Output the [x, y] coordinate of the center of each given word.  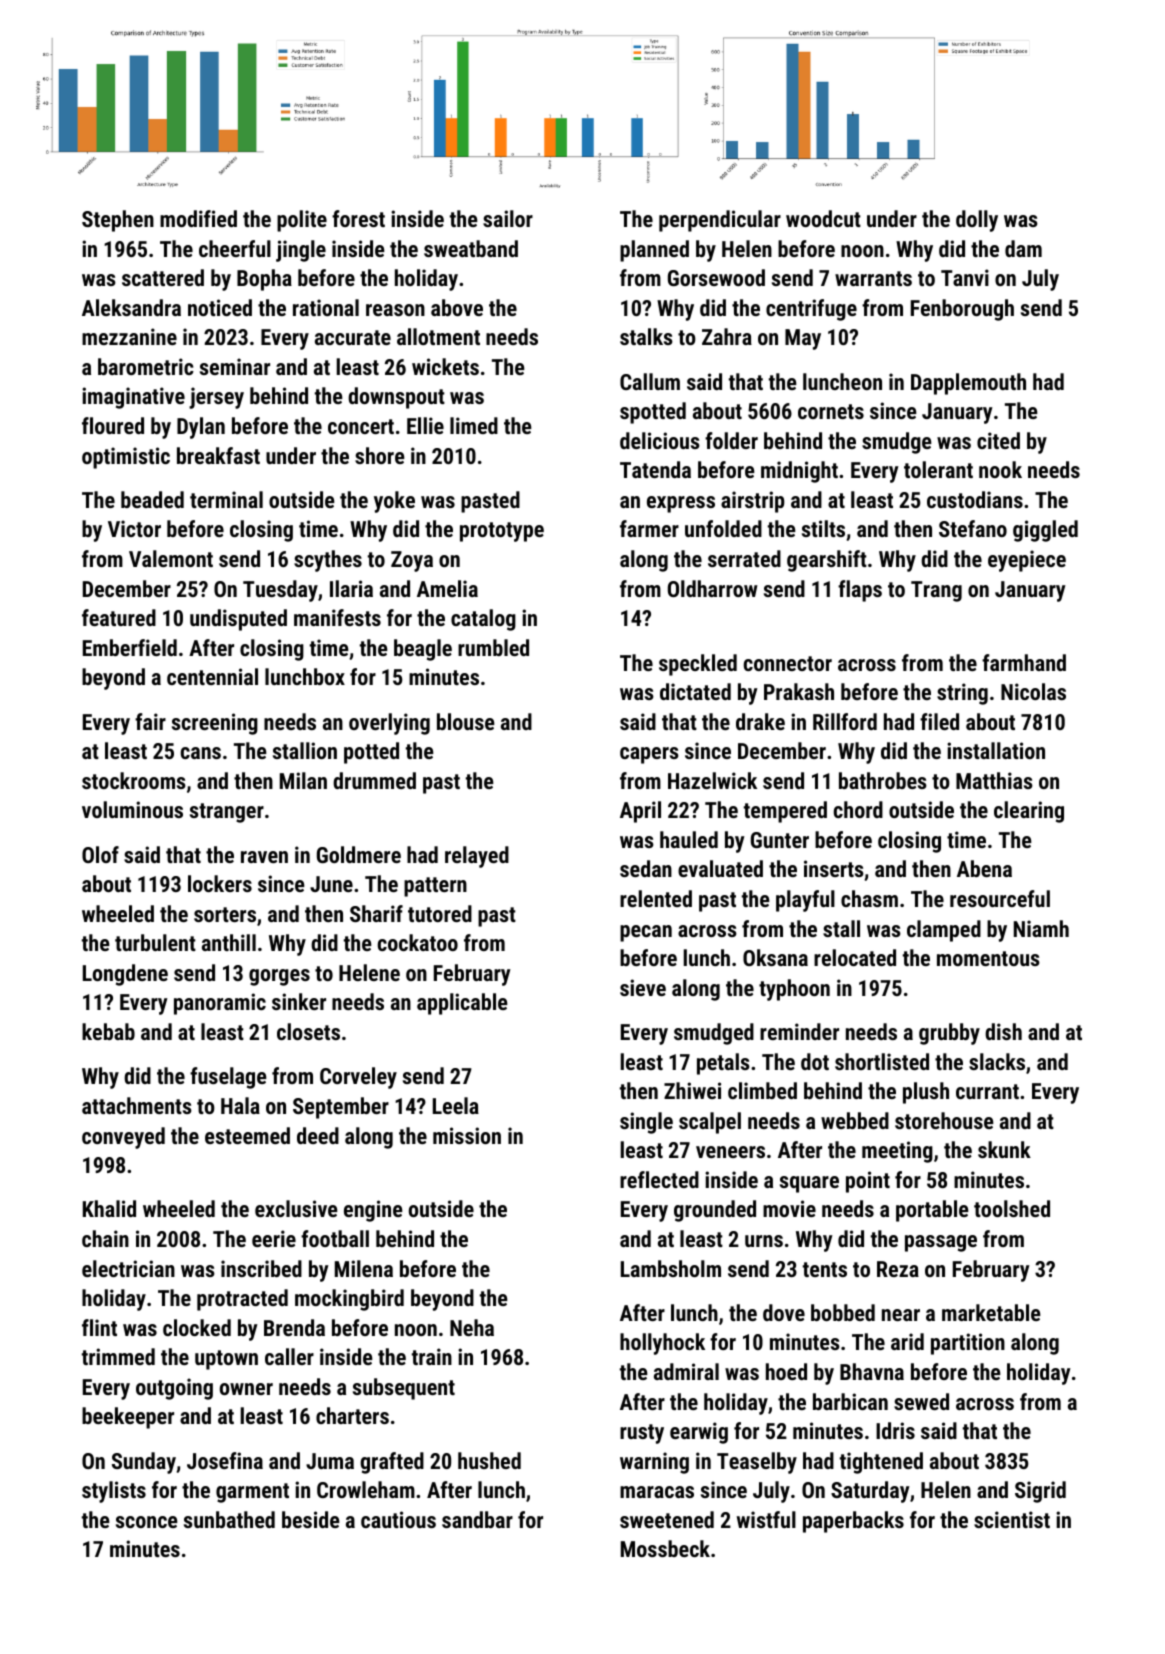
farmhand [1024, 662]
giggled [1045, 531]
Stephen [118, 221]
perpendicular [720, 221]
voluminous [132, 809]
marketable [991, 1312]
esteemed [247, 1135]
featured [119, 617]
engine [373, 1211]
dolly [977, 221]
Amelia [447, 588]
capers [649, 755]
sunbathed [229, 1519]
